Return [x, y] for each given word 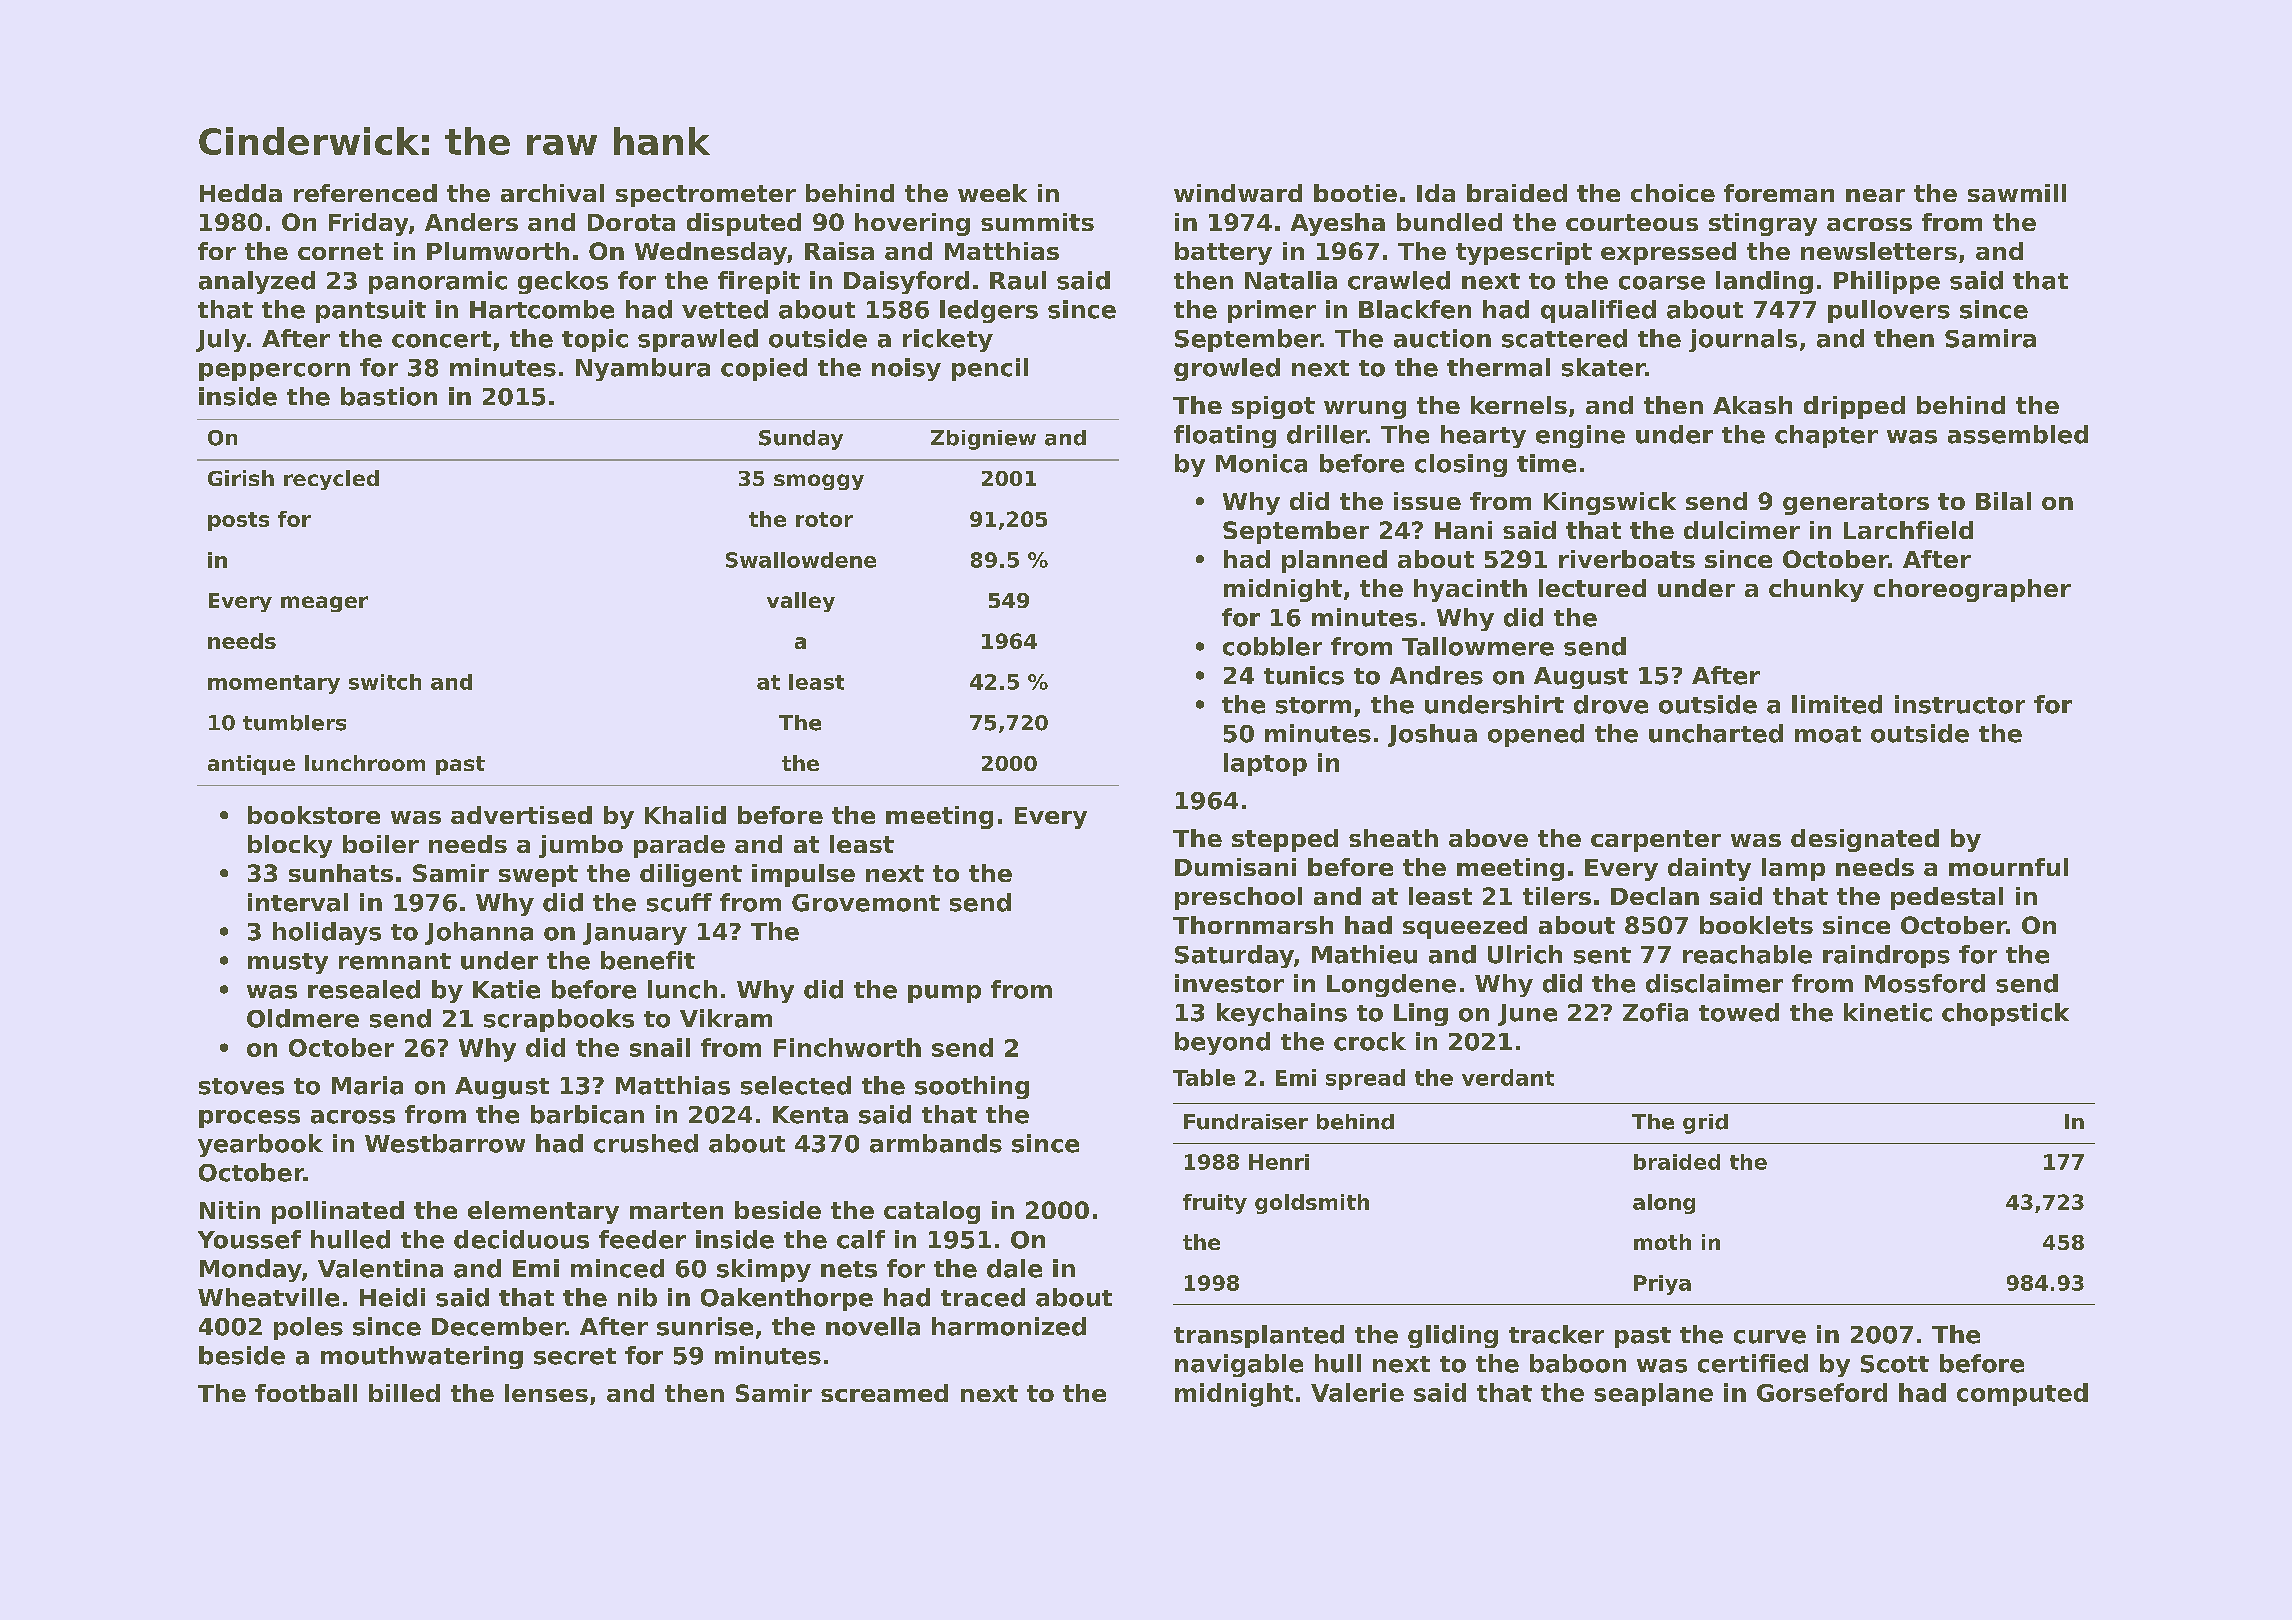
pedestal [1947, 898]
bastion [389, 396]
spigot [1273, 407]
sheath [1393, 838]
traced [983, 1297]
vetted [725, 309]
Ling [1421, 1014]
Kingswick [1610, 503]
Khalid [685, 815]
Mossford [1925, 983]
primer [1272, 311]
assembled [2018, 434]
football [306, 1393]
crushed [646, 1143]
